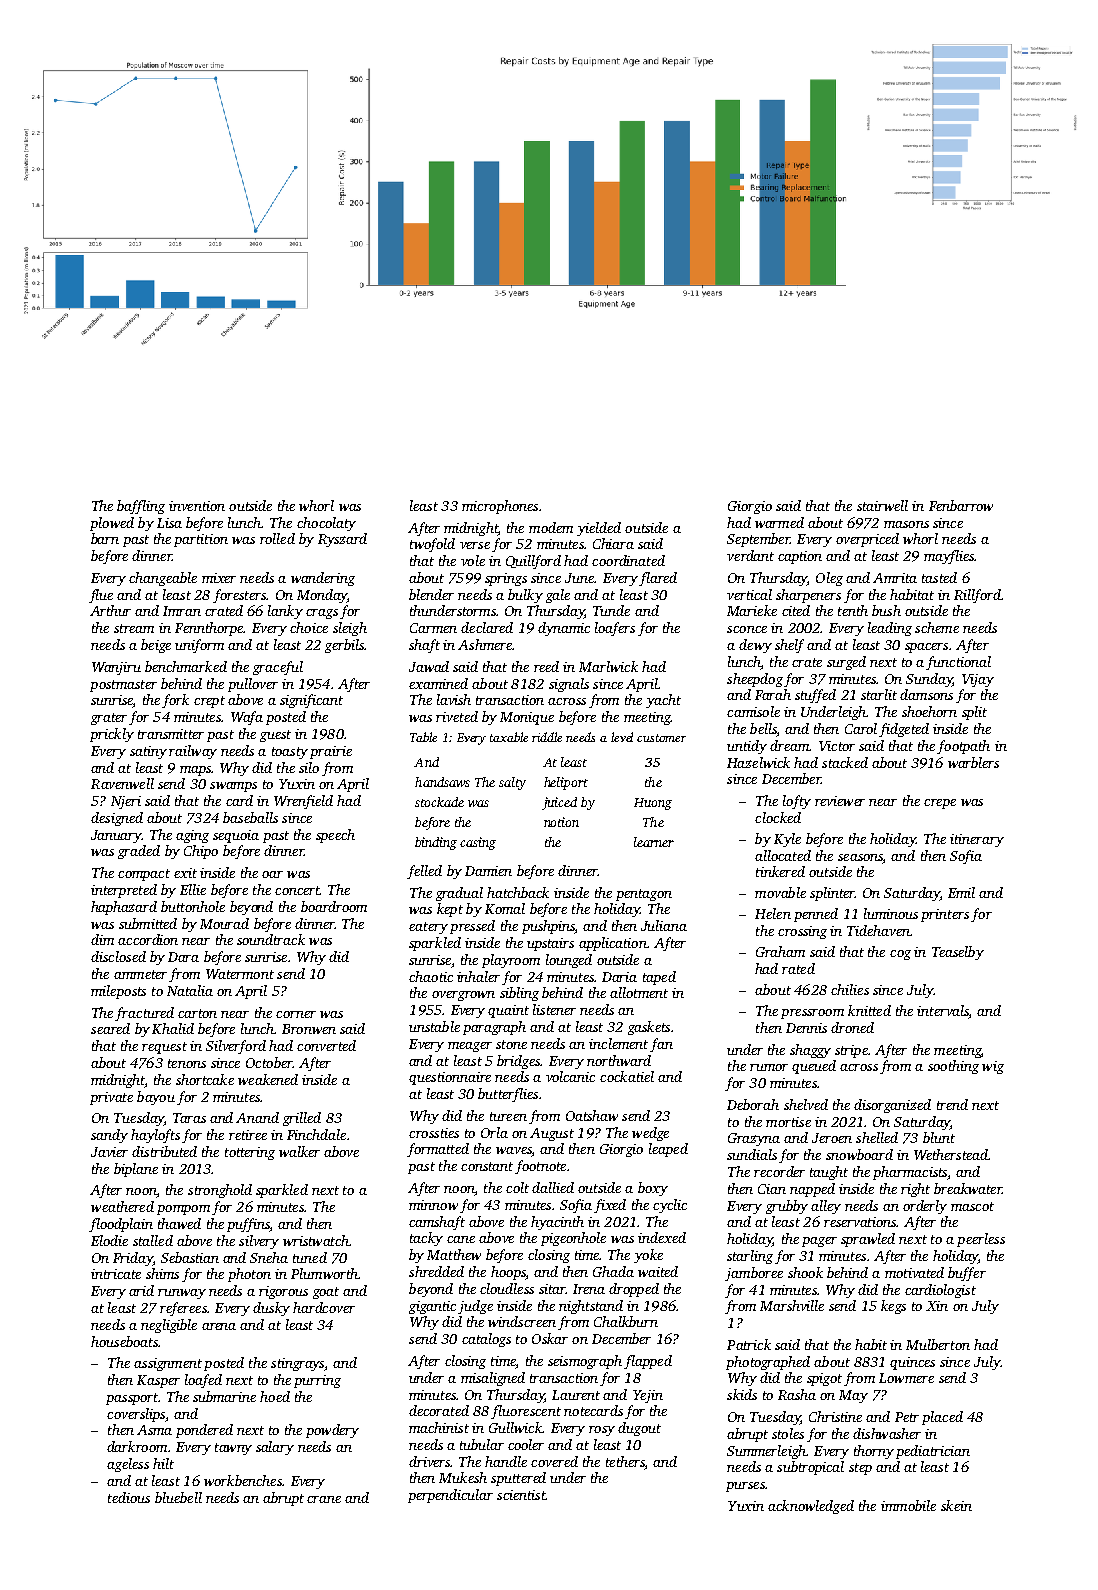 Image resolution: width=1098 pixels, height=1590 pixels. What do you see at coordinates (956, 1505) in the page?
I see `skein` at bounding box center [956, 1505].
